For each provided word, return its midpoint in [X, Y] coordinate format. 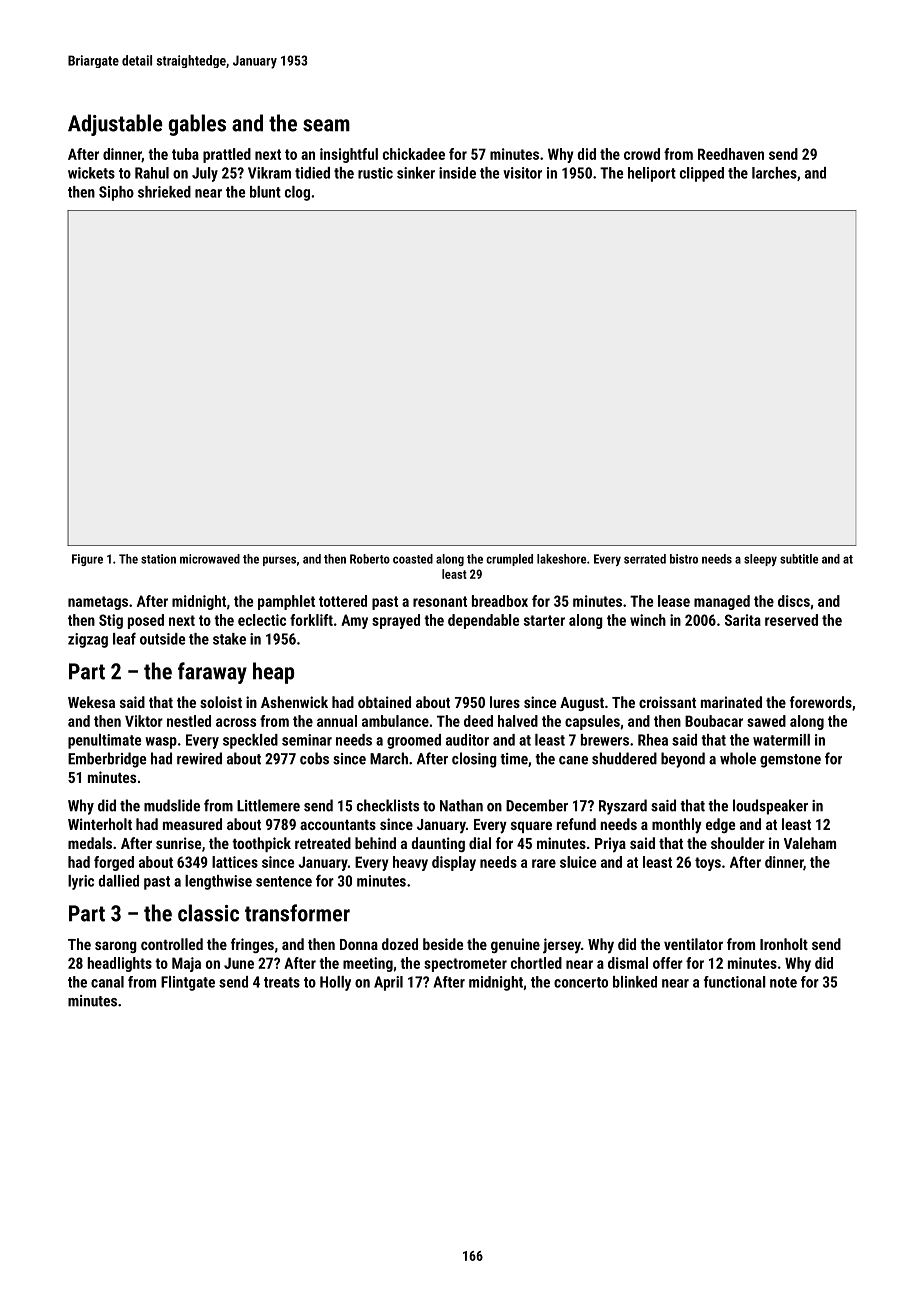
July [205, 174]
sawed [766, 721]
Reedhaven [731, 154]
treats [282, 982]
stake [229, 639]
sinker [416, 173]
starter [544, 620]
